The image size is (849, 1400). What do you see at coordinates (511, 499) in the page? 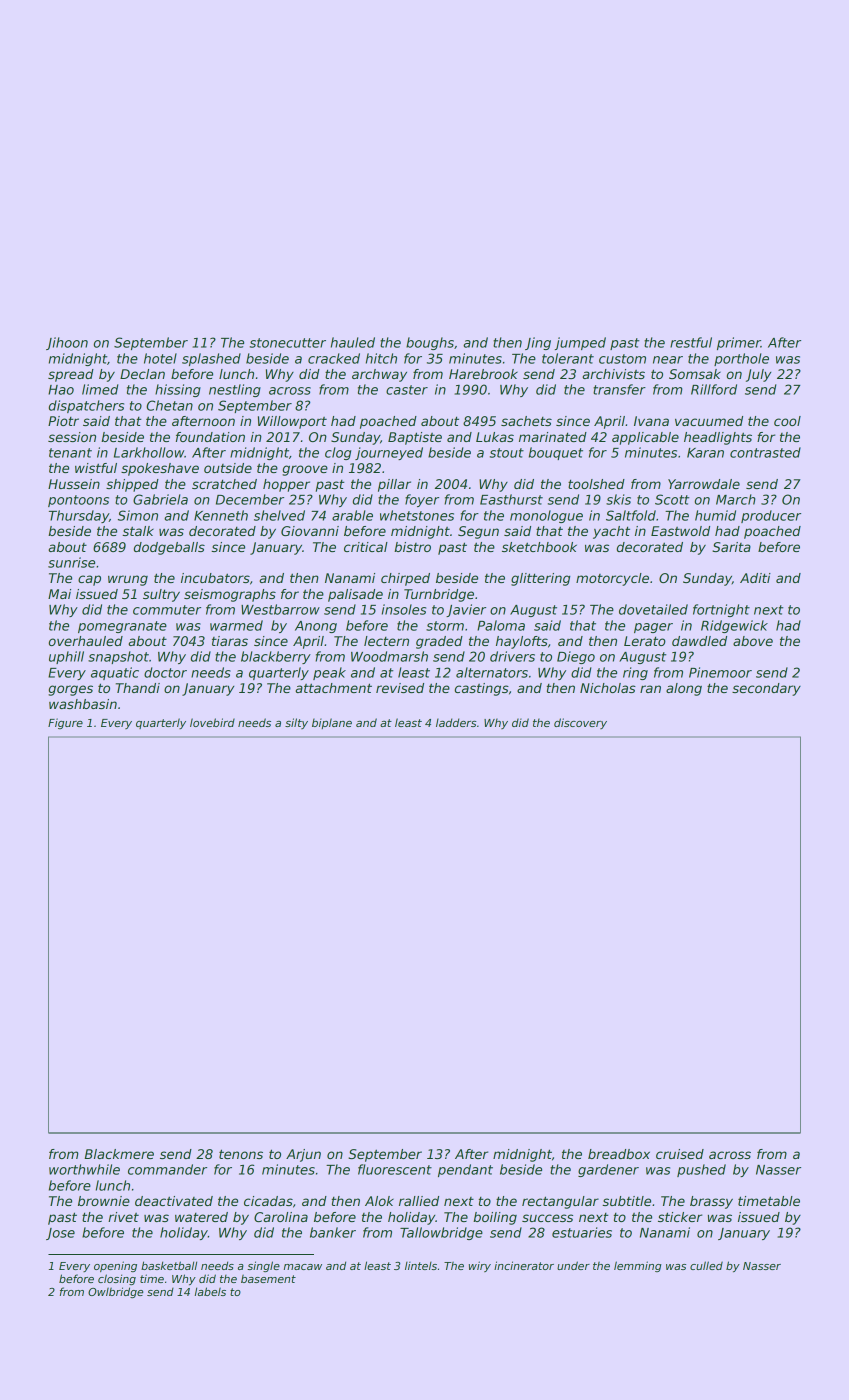
I see `Easthurst` at bounding box center [511, 499].
